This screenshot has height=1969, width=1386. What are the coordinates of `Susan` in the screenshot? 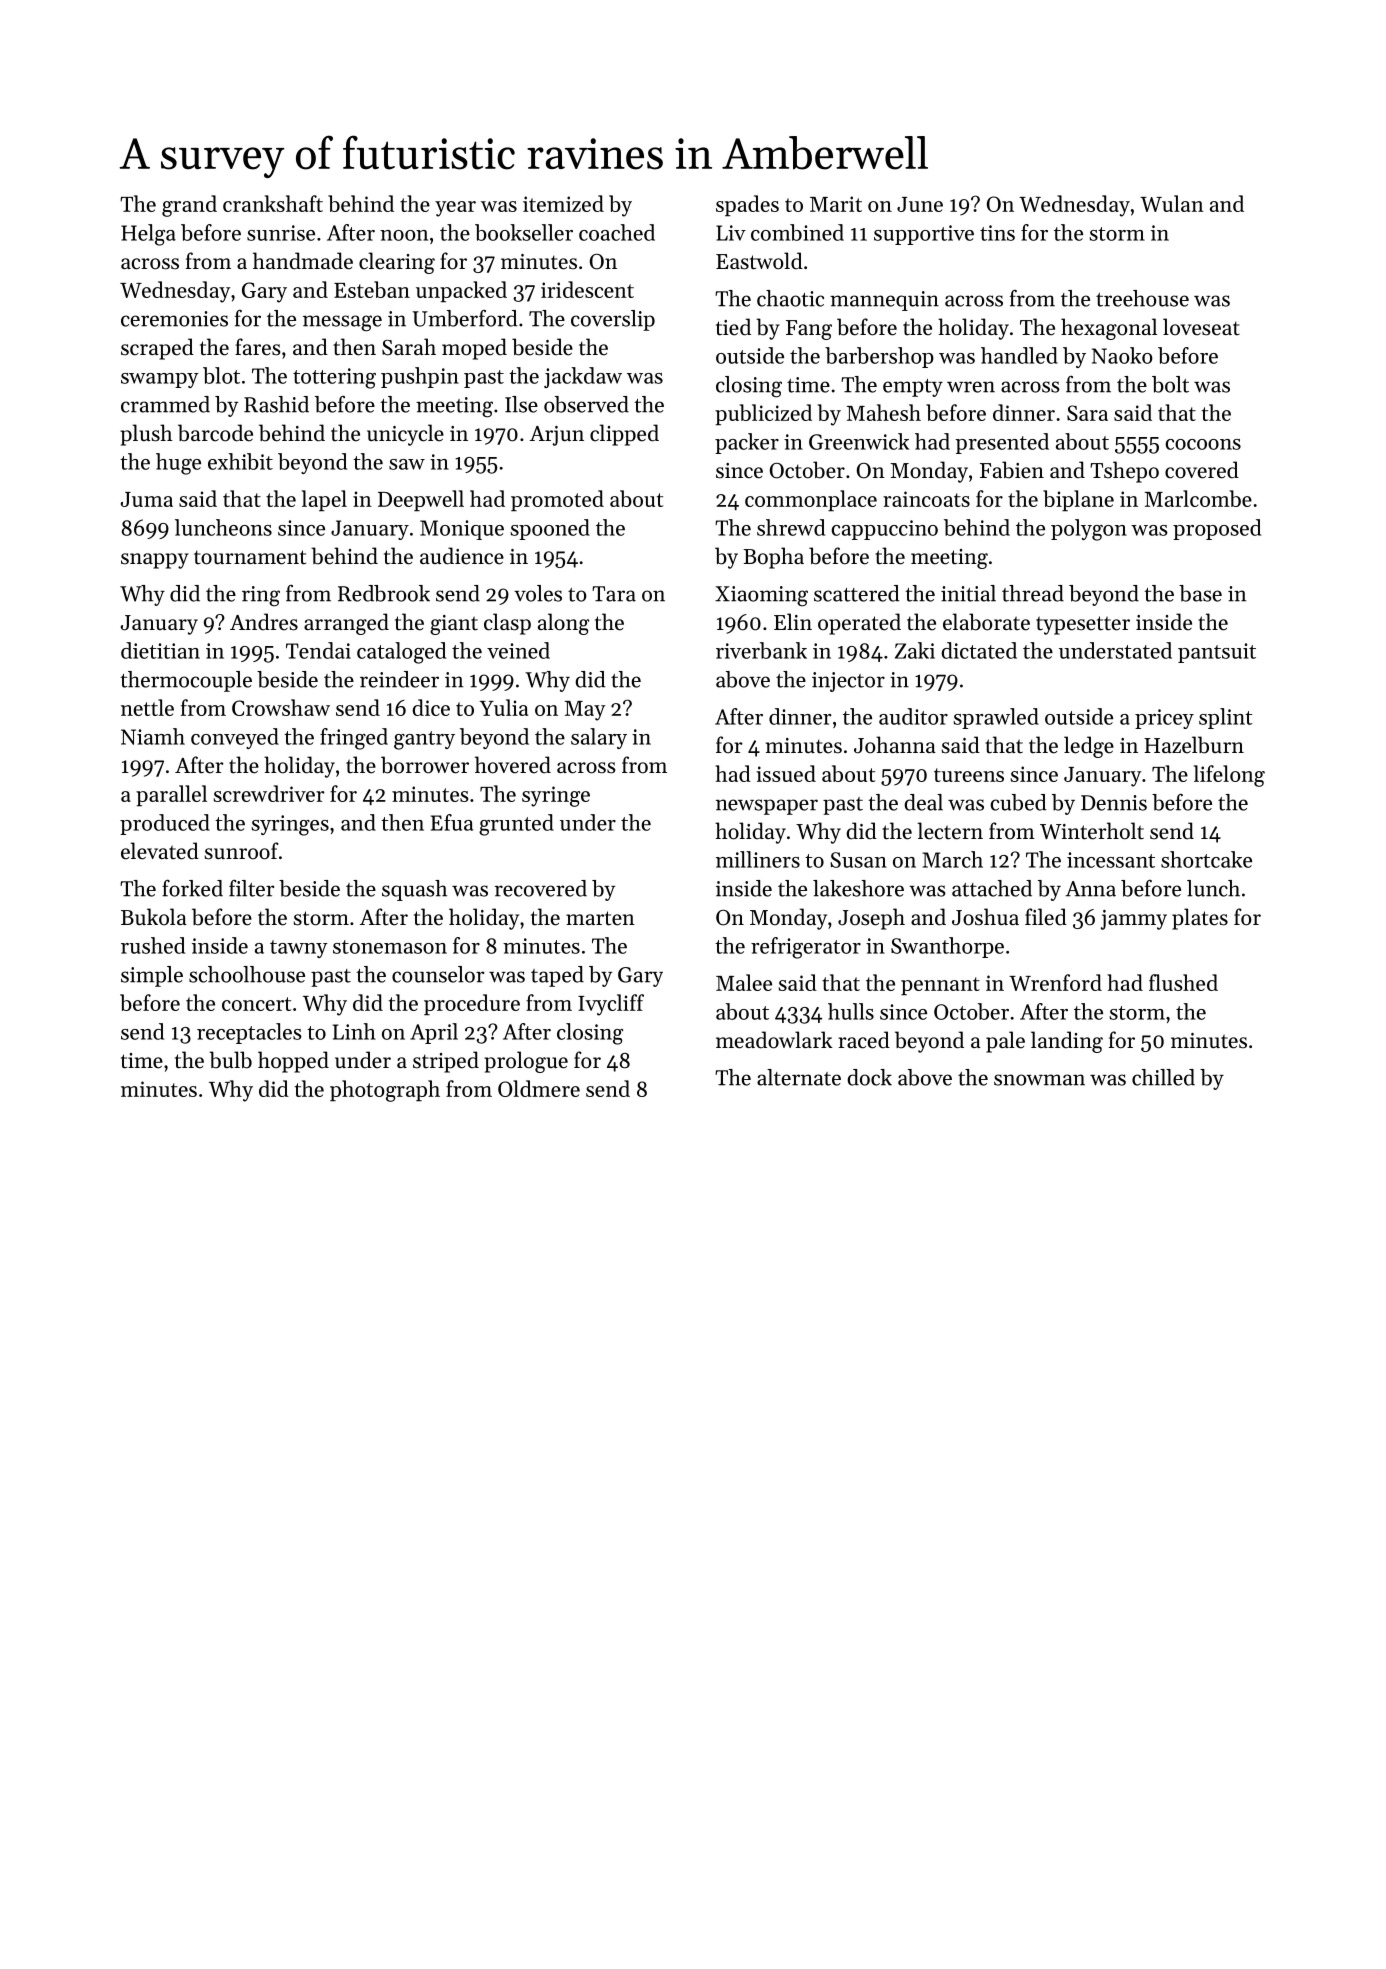 It's located at (858, 860).
